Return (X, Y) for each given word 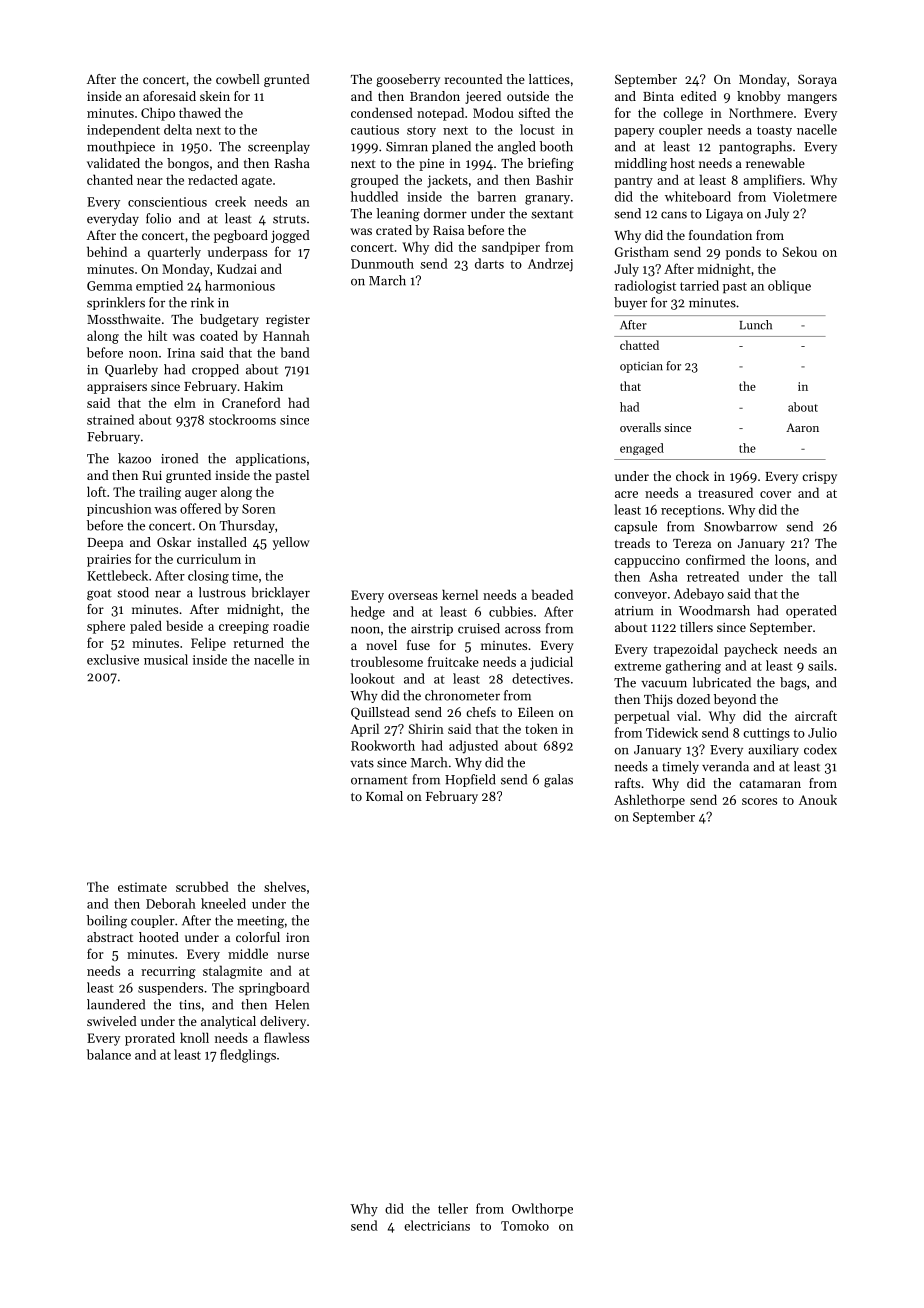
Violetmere (805, 196)
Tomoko (525, 1225)
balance (109, 1054)
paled (146, 627)
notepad (440, 114)
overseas (413, 596)
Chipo (158, 114)
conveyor (640, 596)
